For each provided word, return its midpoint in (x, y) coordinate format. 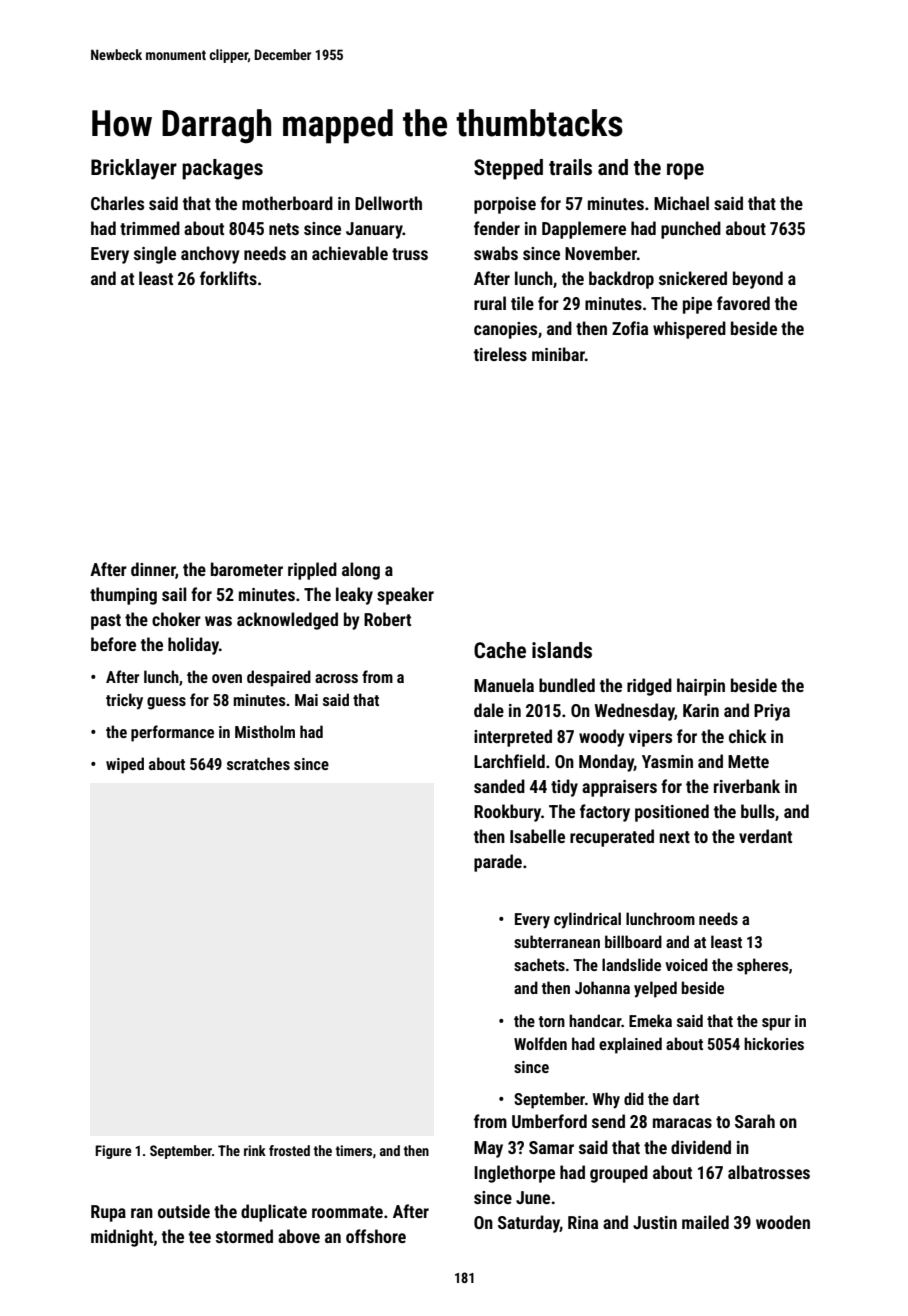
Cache (500, 650)
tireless (500, 354)
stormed (244, 1236)
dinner (153, 569)
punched (691, 230)
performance (172, 733)
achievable (350, 253)
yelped (655, 989)
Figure (113, 1152)
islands (562, 650)
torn (552, 1021)
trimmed (150, 228)
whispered (689, 330)
